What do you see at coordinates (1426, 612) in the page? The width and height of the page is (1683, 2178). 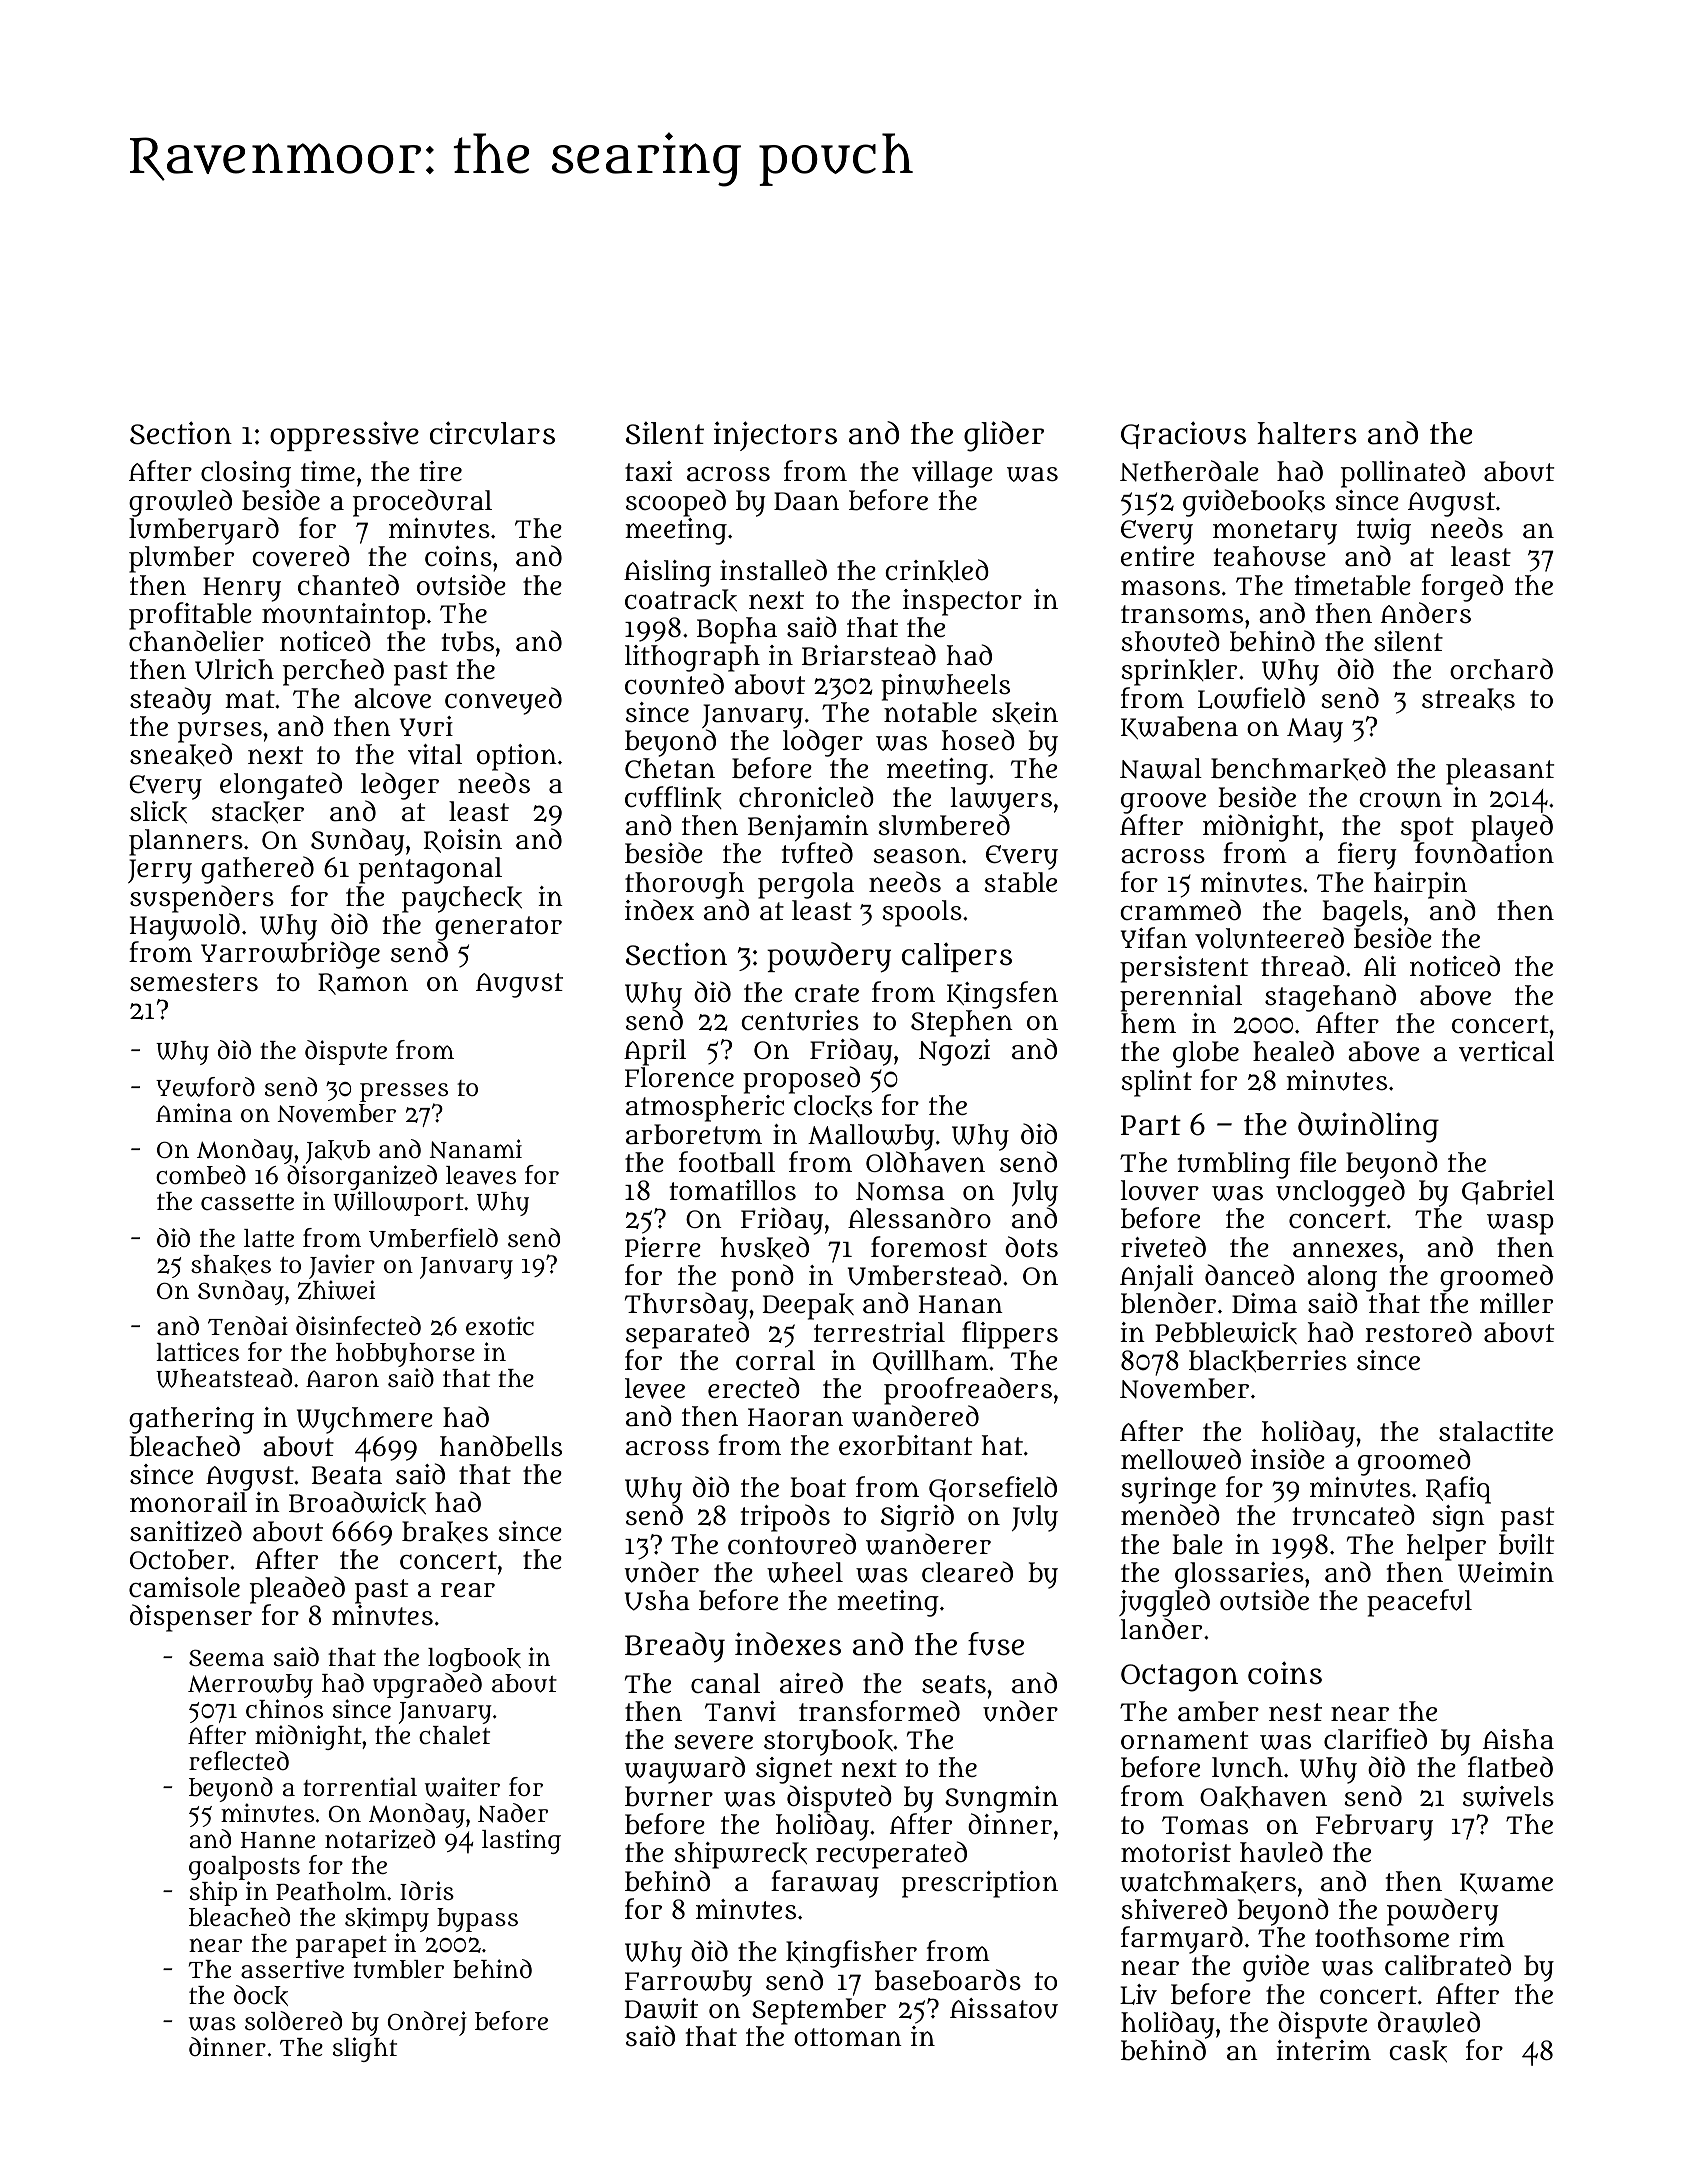 I see `Anders` at bounding box center [1426, 612].
